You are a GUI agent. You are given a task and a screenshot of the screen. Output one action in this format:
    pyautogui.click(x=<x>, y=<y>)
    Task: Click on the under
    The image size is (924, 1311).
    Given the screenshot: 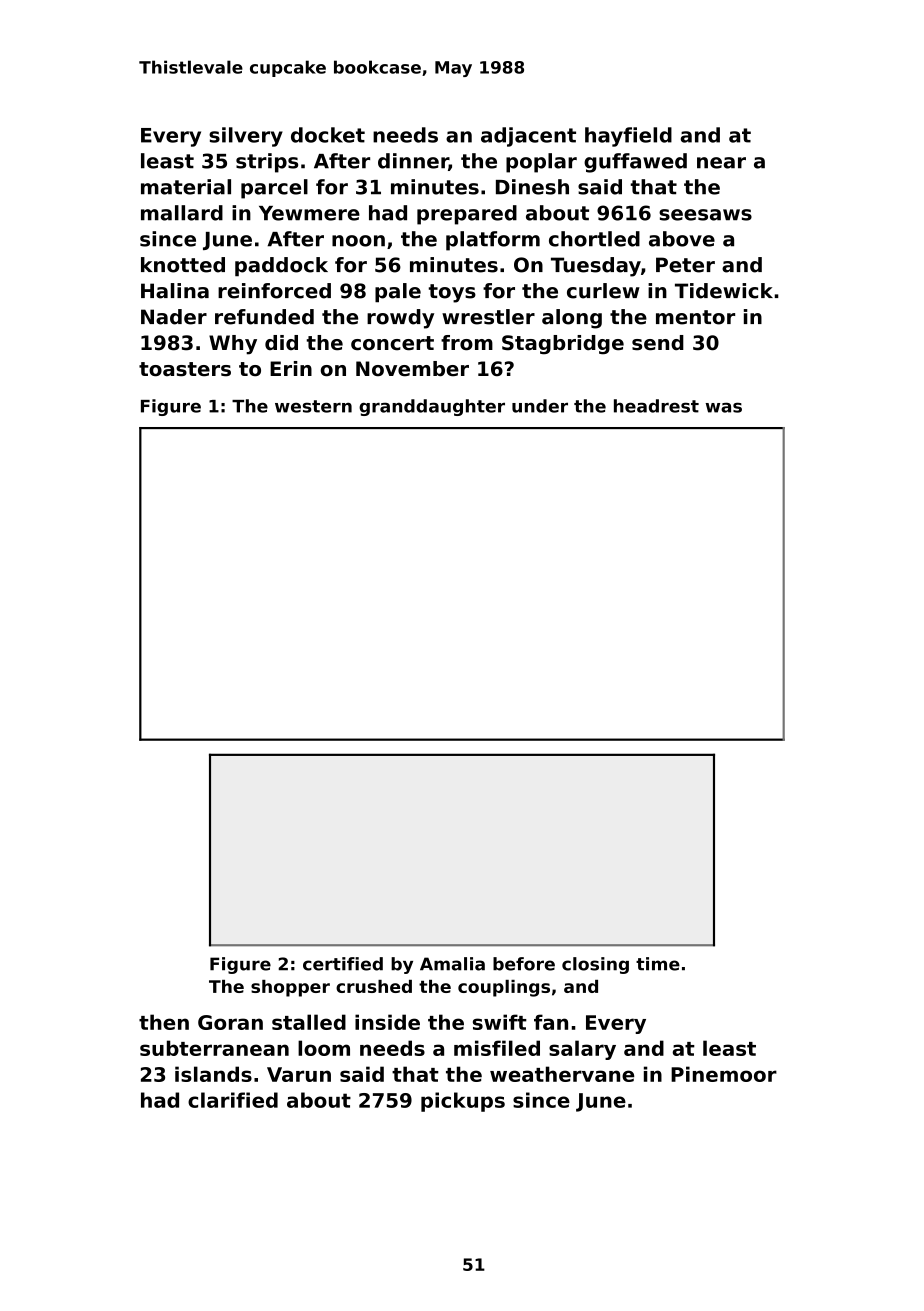 What is the action you would take?
    pyautogui.click(x=540, y=406)
